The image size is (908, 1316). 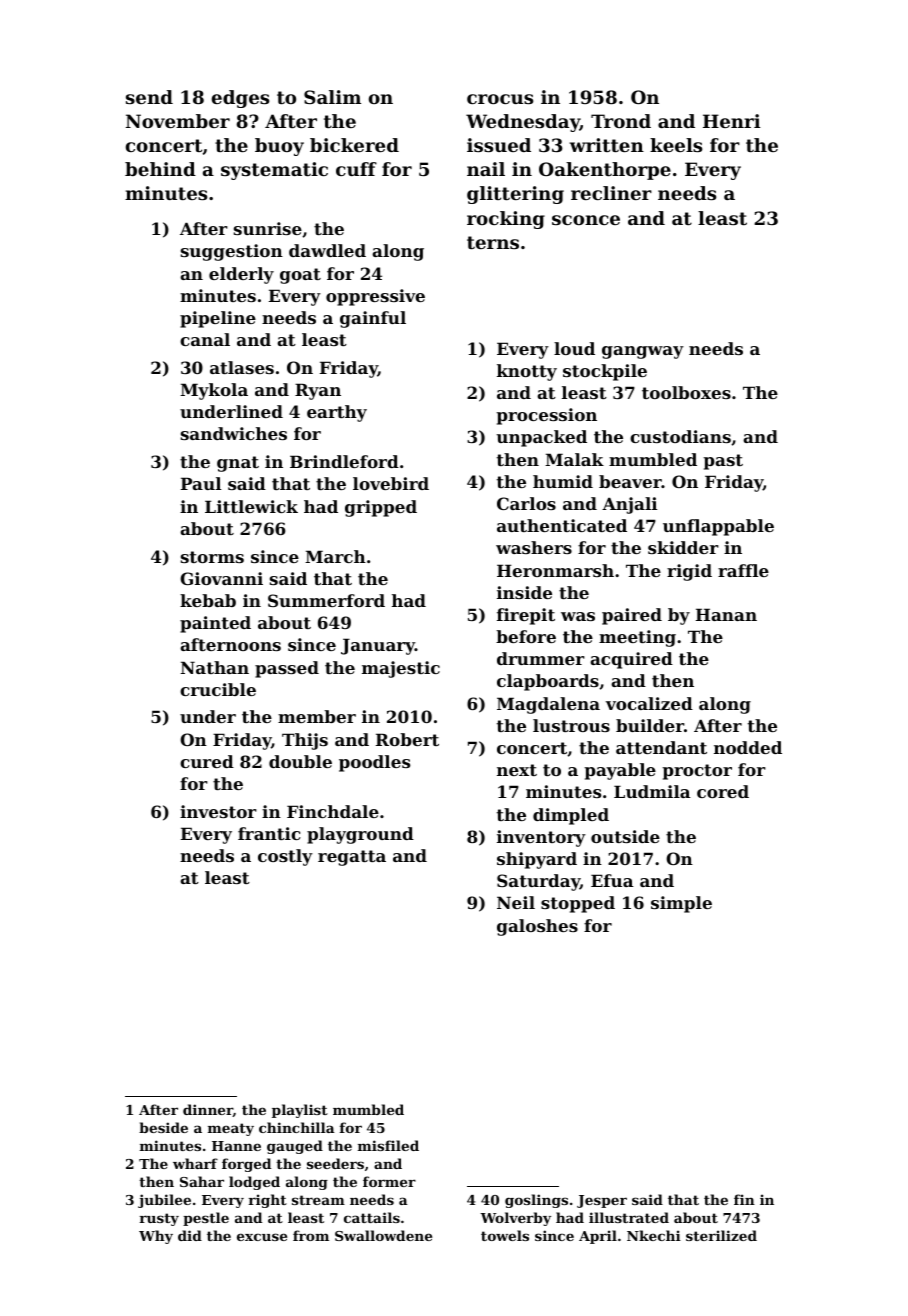 What do you see at coordinates (149, 97) in the image?
I see `send` at bounding box center [149, 97].
